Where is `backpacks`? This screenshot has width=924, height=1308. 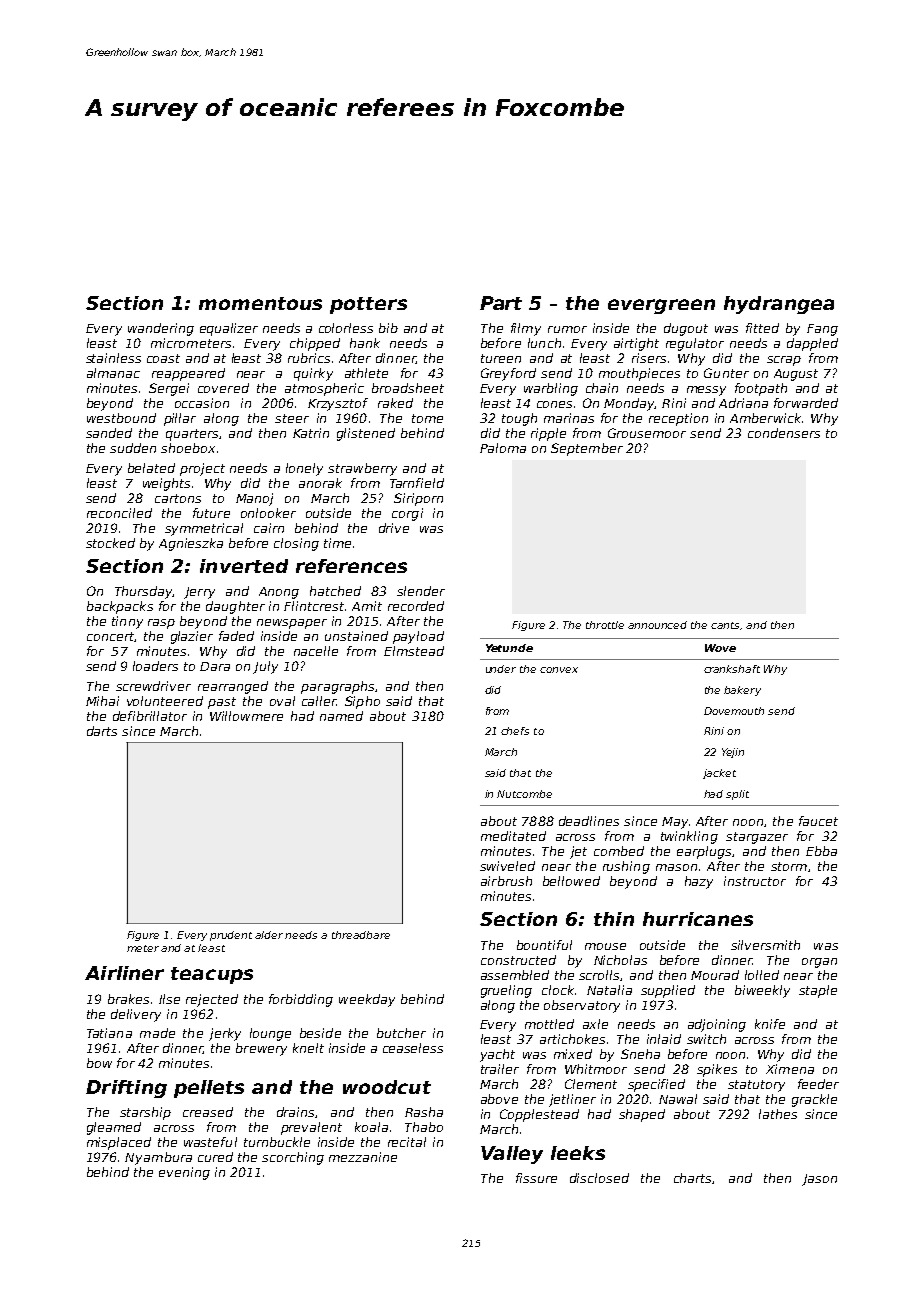 backpacks is located at coordinates (120, 607).
